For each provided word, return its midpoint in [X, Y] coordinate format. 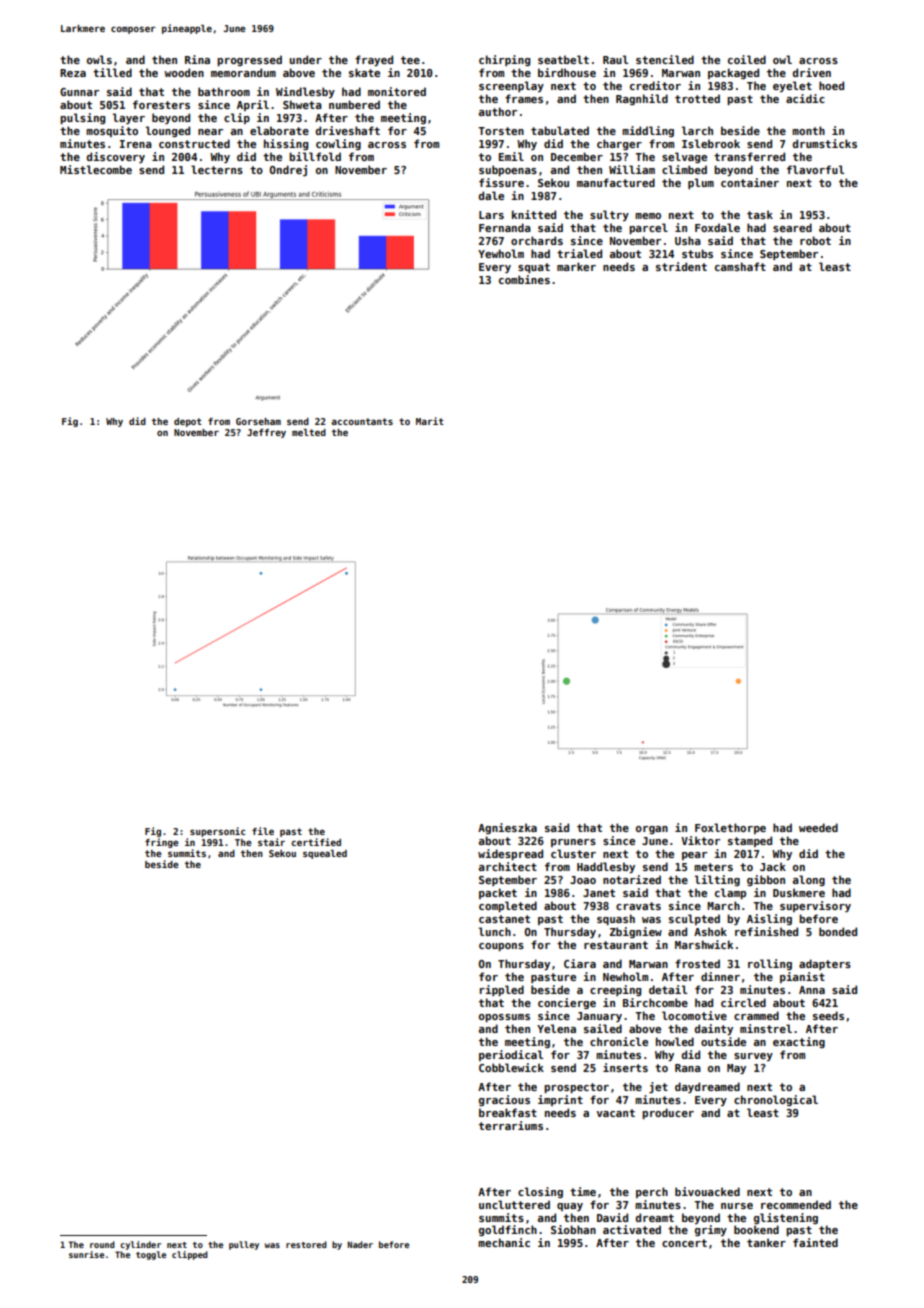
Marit [430, 421]
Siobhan [573, 1229]
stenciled [665, 59]
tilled [112, 72]
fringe [161, 843]
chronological [776, 1100]
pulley [244, 1245]
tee [410, 60]
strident [681, 266]
